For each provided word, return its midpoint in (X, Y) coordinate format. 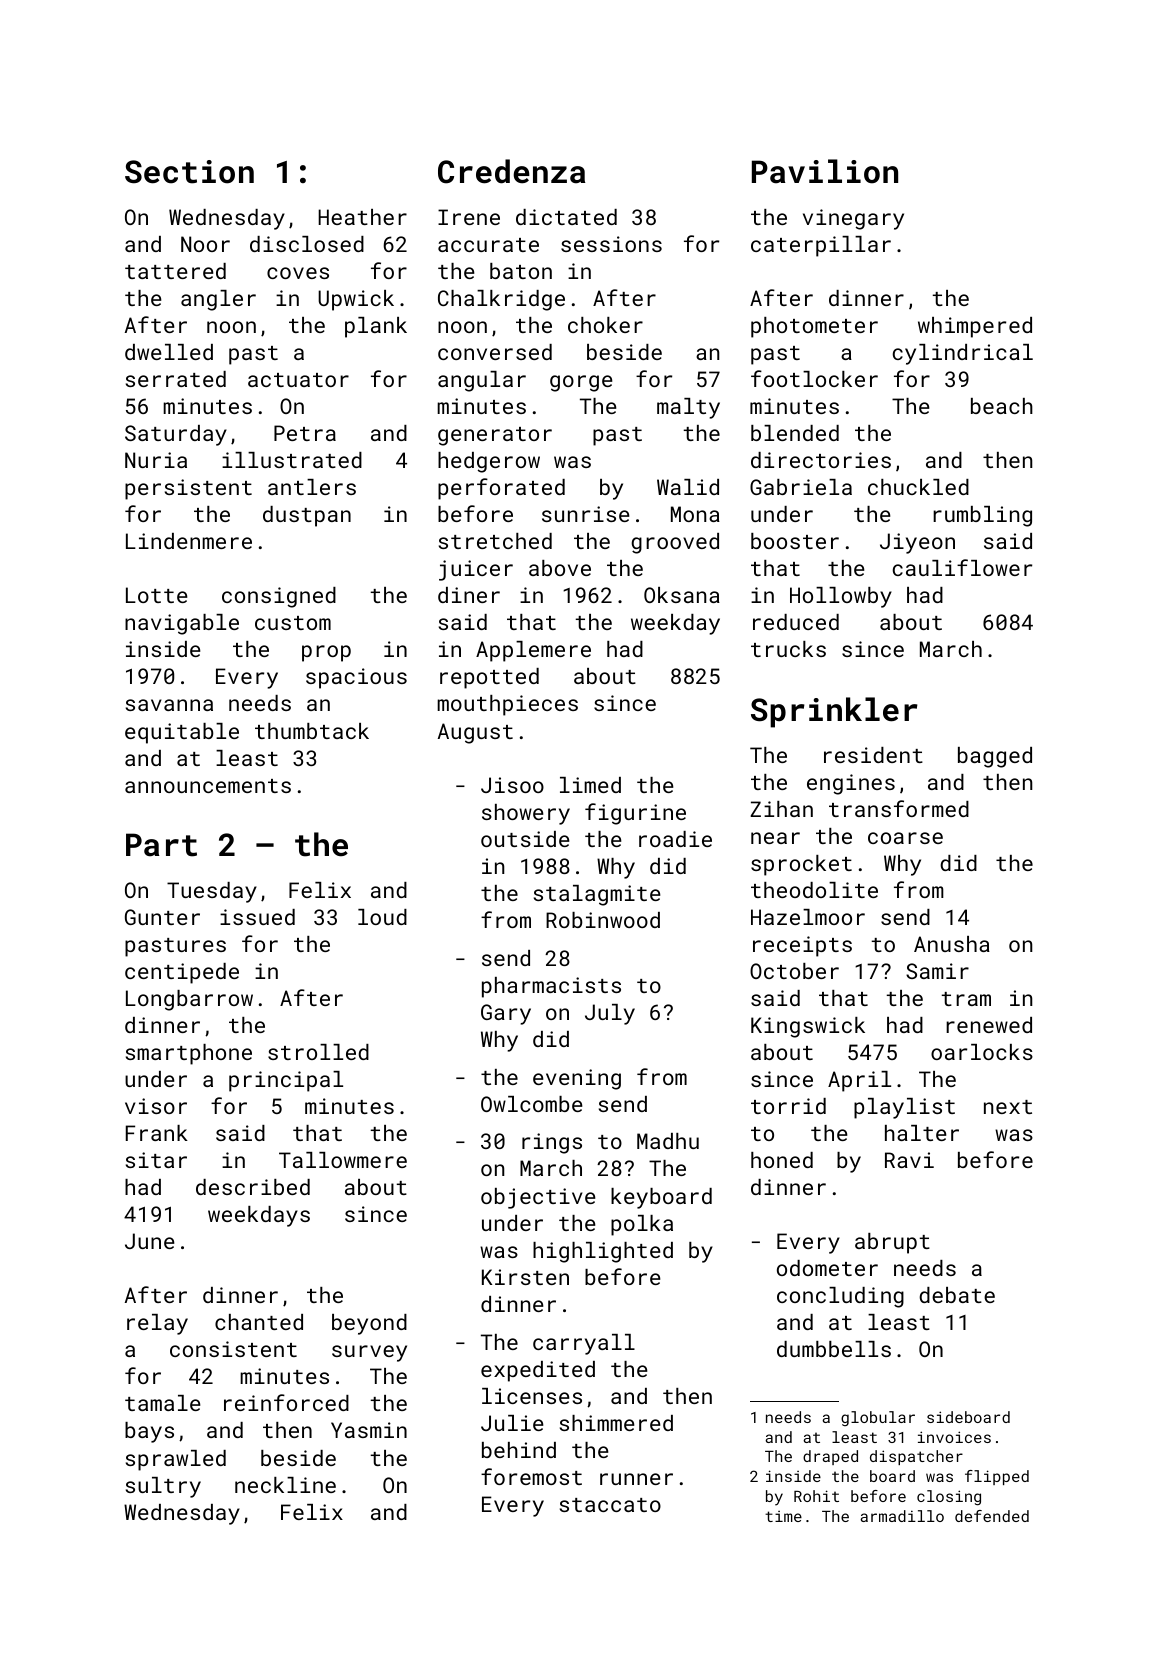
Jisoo (512, 785)
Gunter (162, 917)
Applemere (533, 651)
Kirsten (525, 1277)
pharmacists (551, 987)
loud (382, 917)
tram (966, 999)
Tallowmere (343, 1160)
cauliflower (962, 567)
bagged (995, 757)
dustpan (307, 516)
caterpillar (821, 246)
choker (605, 325)
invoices (954, 1437)
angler (218, 300)
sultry (163, 1487)
